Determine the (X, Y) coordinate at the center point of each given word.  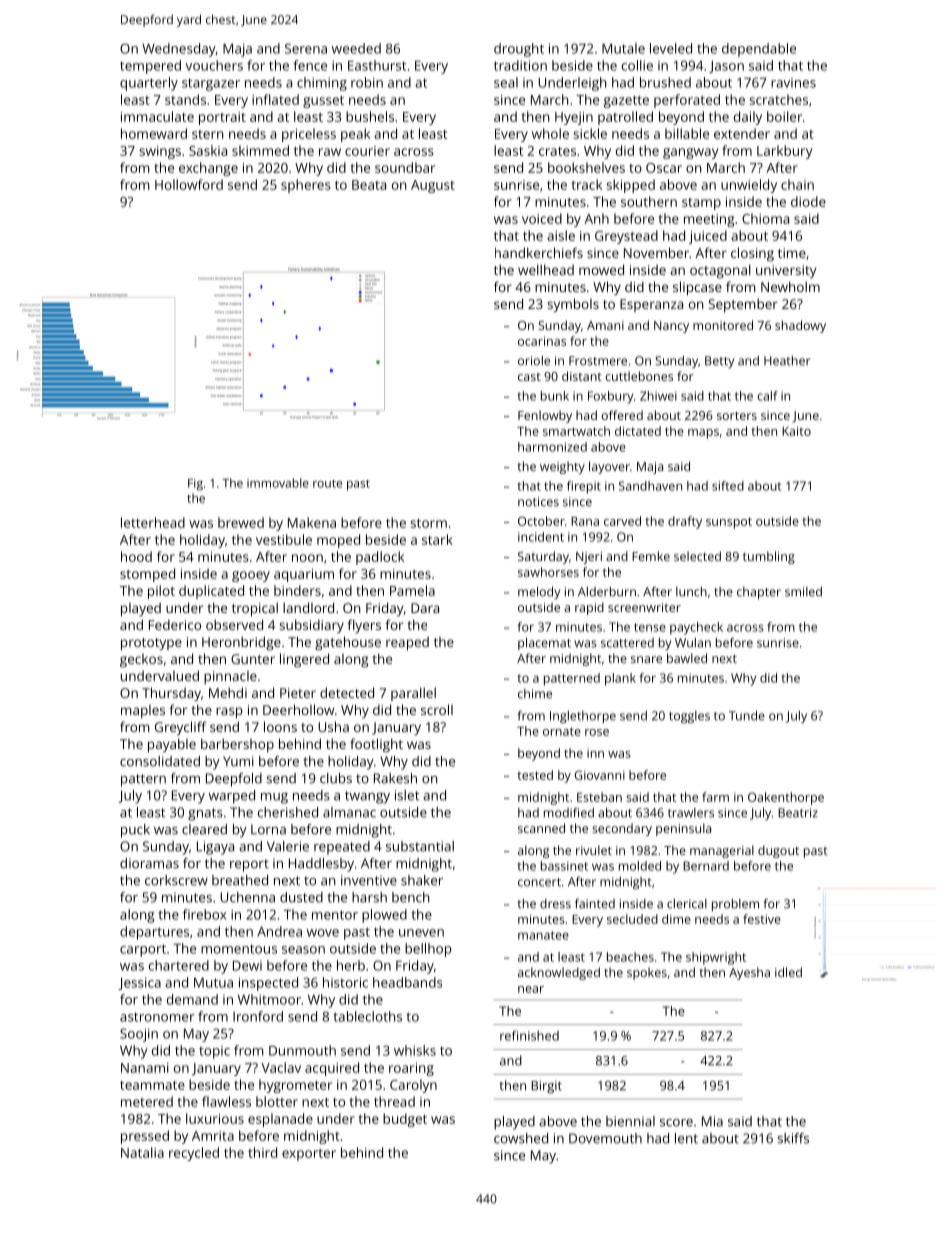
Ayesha (749, 973)
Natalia (142, 1152)
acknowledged (559, 973)
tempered (150, 67)
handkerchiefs (539, 252)
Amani (605, 325)
